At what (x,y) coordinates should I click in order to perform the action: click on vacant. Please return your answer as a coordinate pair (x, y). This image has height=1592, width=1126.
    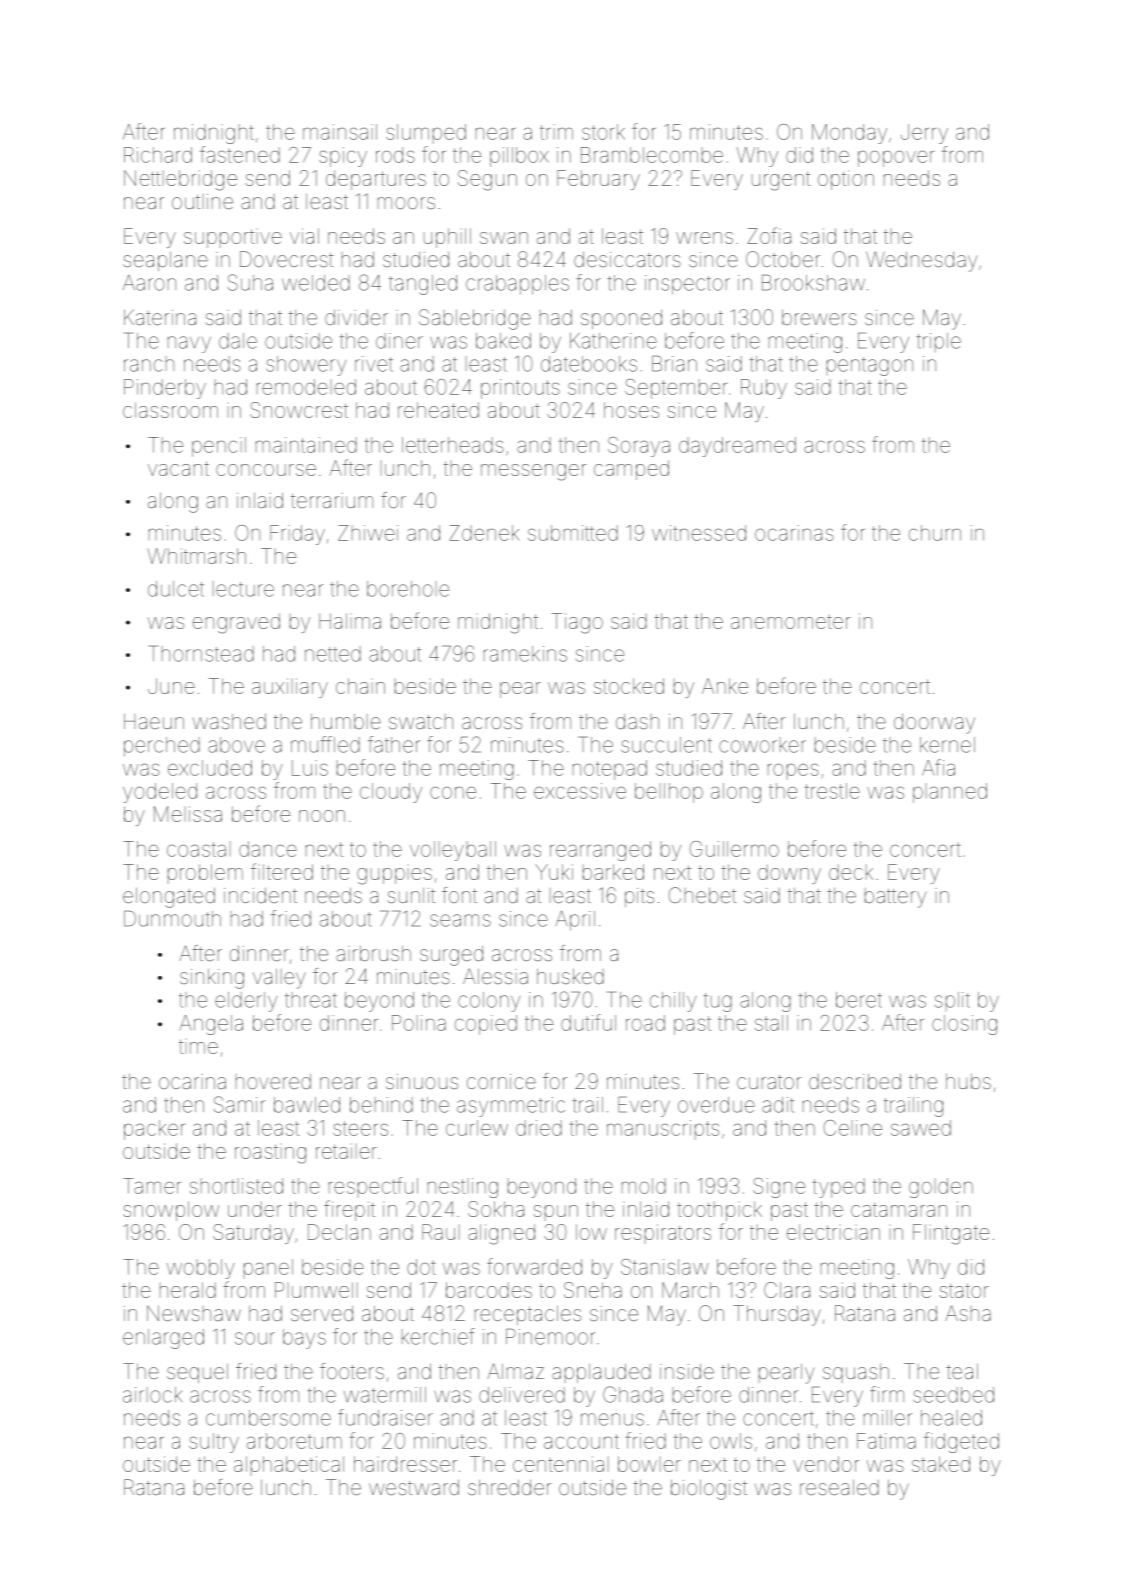
    Looking at the image, I should click on (178, 468).
